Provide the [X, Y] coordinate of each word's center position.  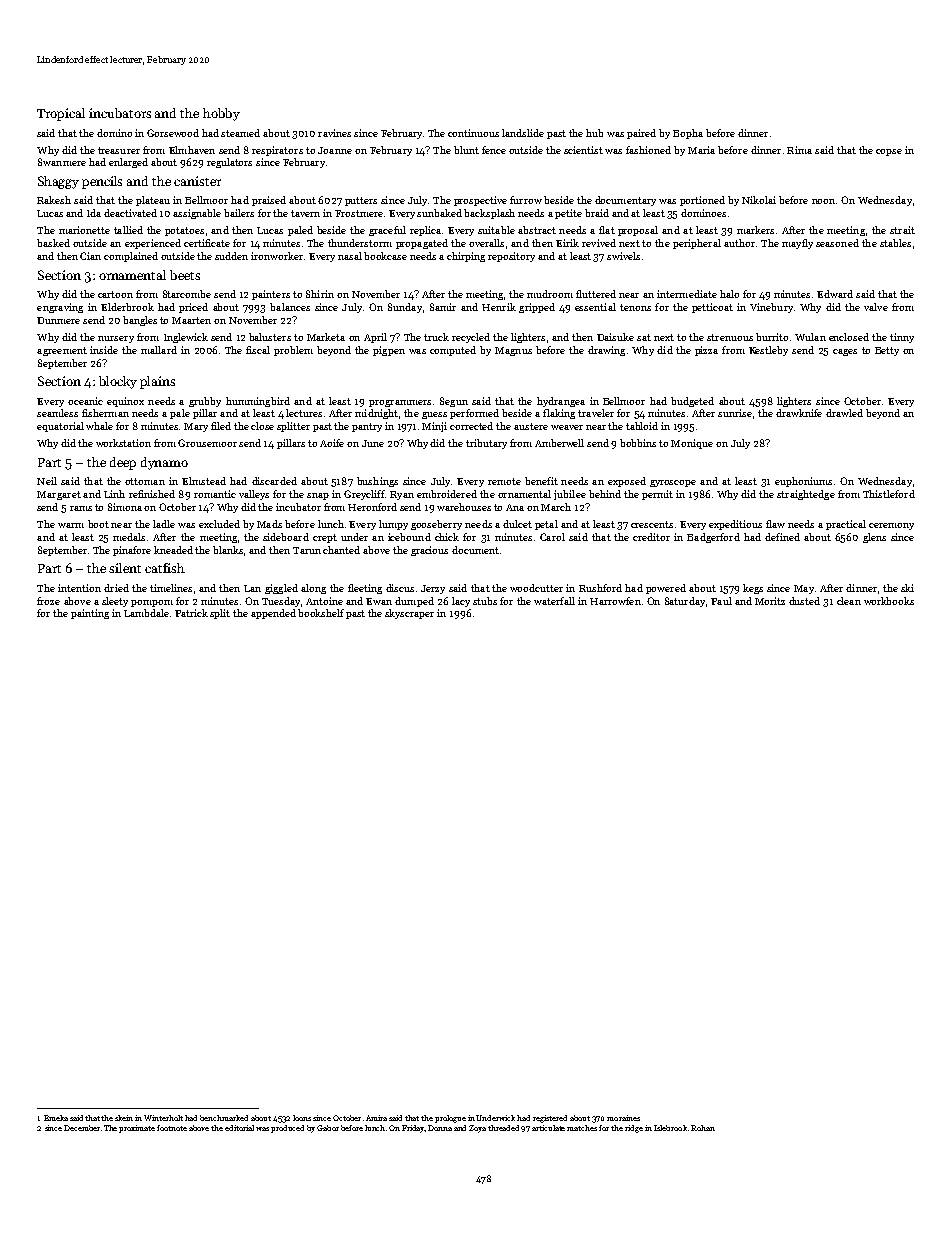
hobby [221, 114]
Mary [196, 427]
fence [494, 150]
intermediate [687, 294]
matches [582, 1128]
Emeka [56, 1118]
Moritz [770, 601]
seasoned [837, 243]
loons [302, 1118]
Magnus [513, 351]
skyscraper [409, 614]
